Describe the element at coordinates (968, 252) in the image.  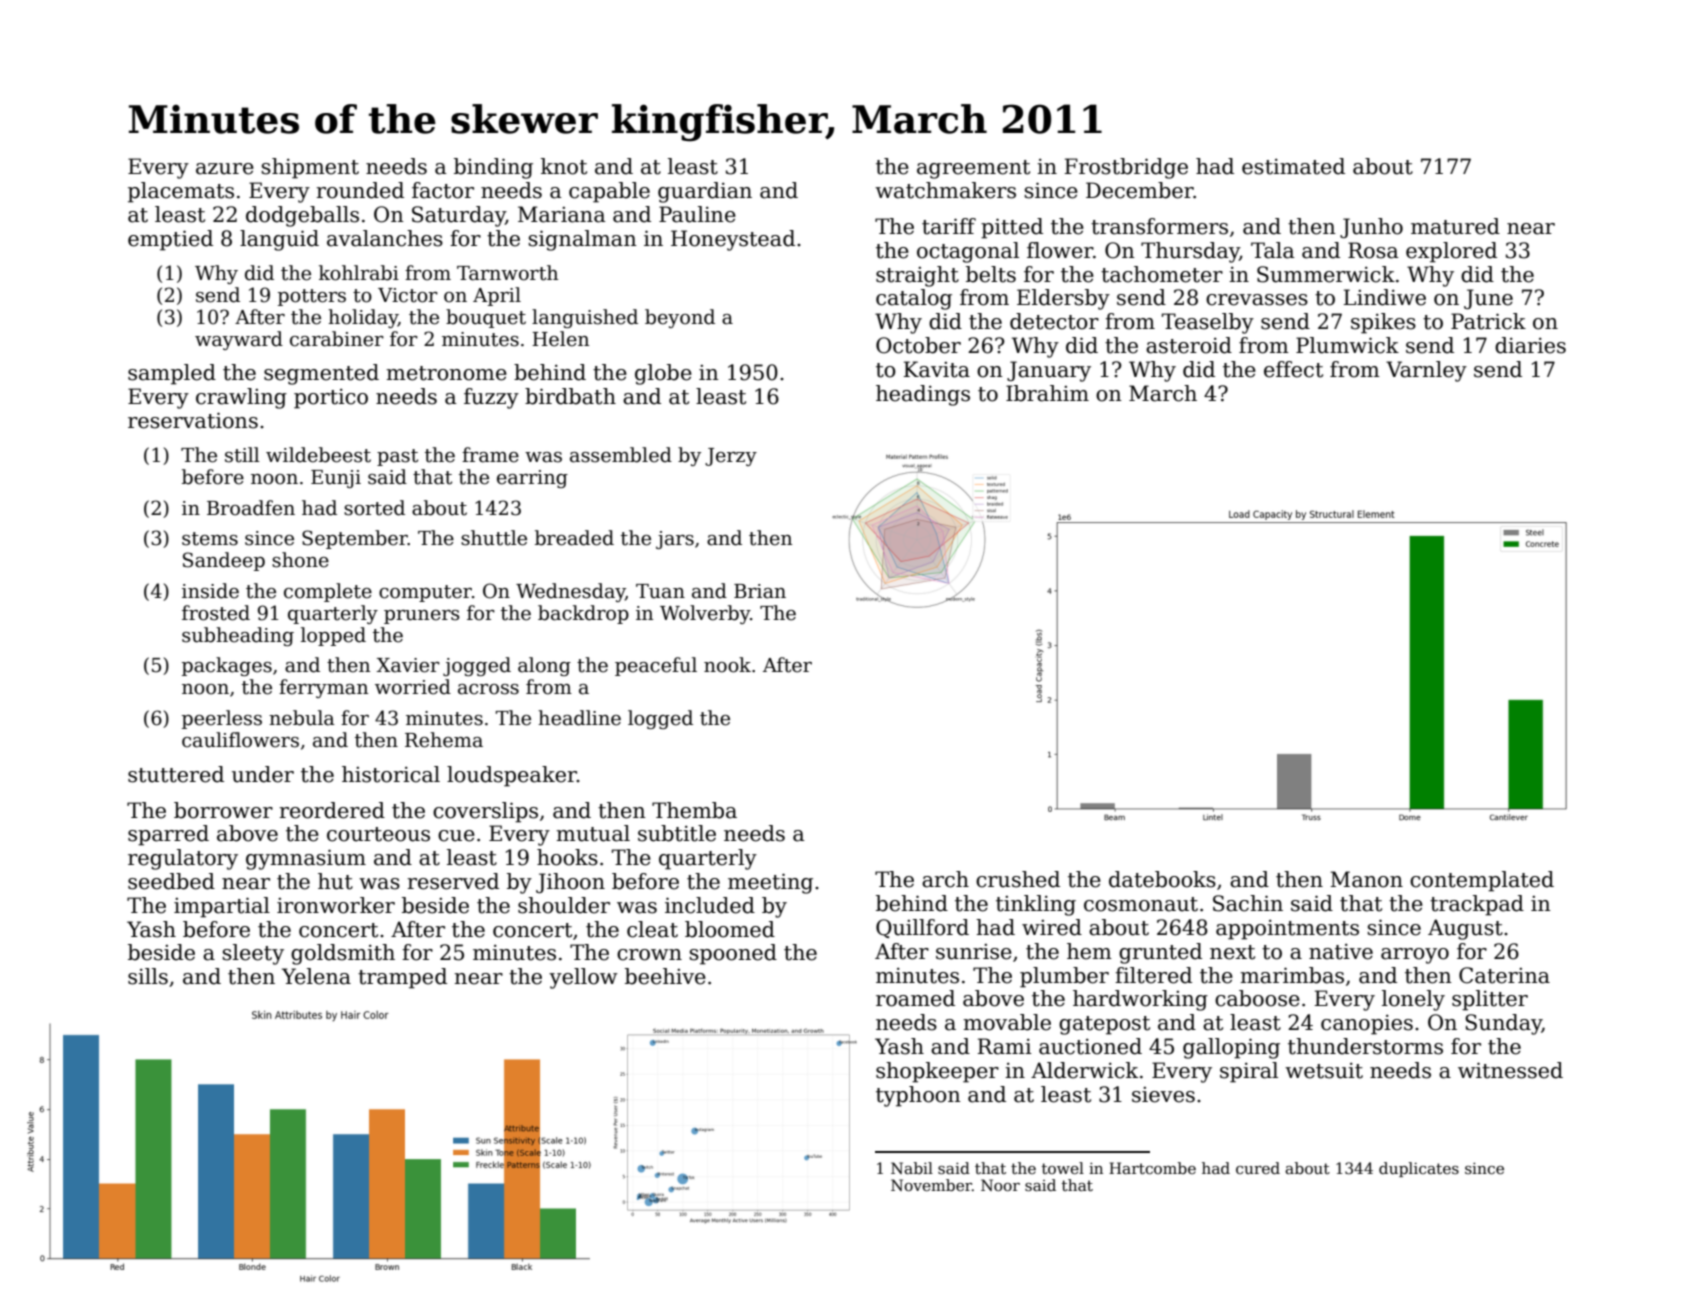
I see `octagonal` at that location.
